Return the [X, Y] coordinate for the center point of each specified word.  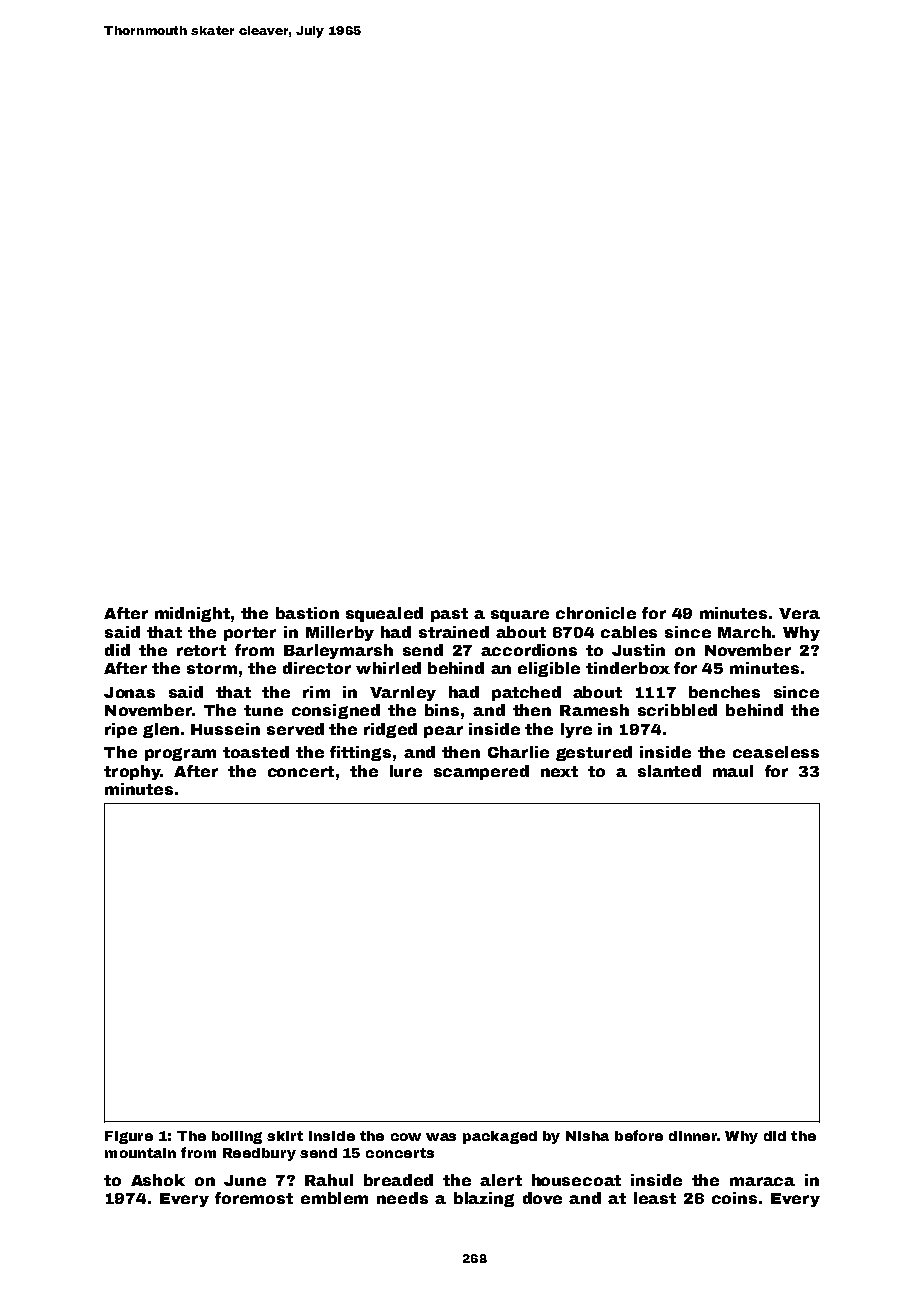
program [180, 754]
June [245, 1180]
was [441, 1137]
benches [724, 692]
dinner [693, 1136]
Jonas [129, 692]
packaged [500, 1137]
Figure [129, 1137]
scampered [481, 772]
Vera [799, 613]
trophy [132, 772]
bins [442, 710]
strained [454, 632]
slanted [669, 771]
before [639, 1135]
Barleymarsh [338, 651]
